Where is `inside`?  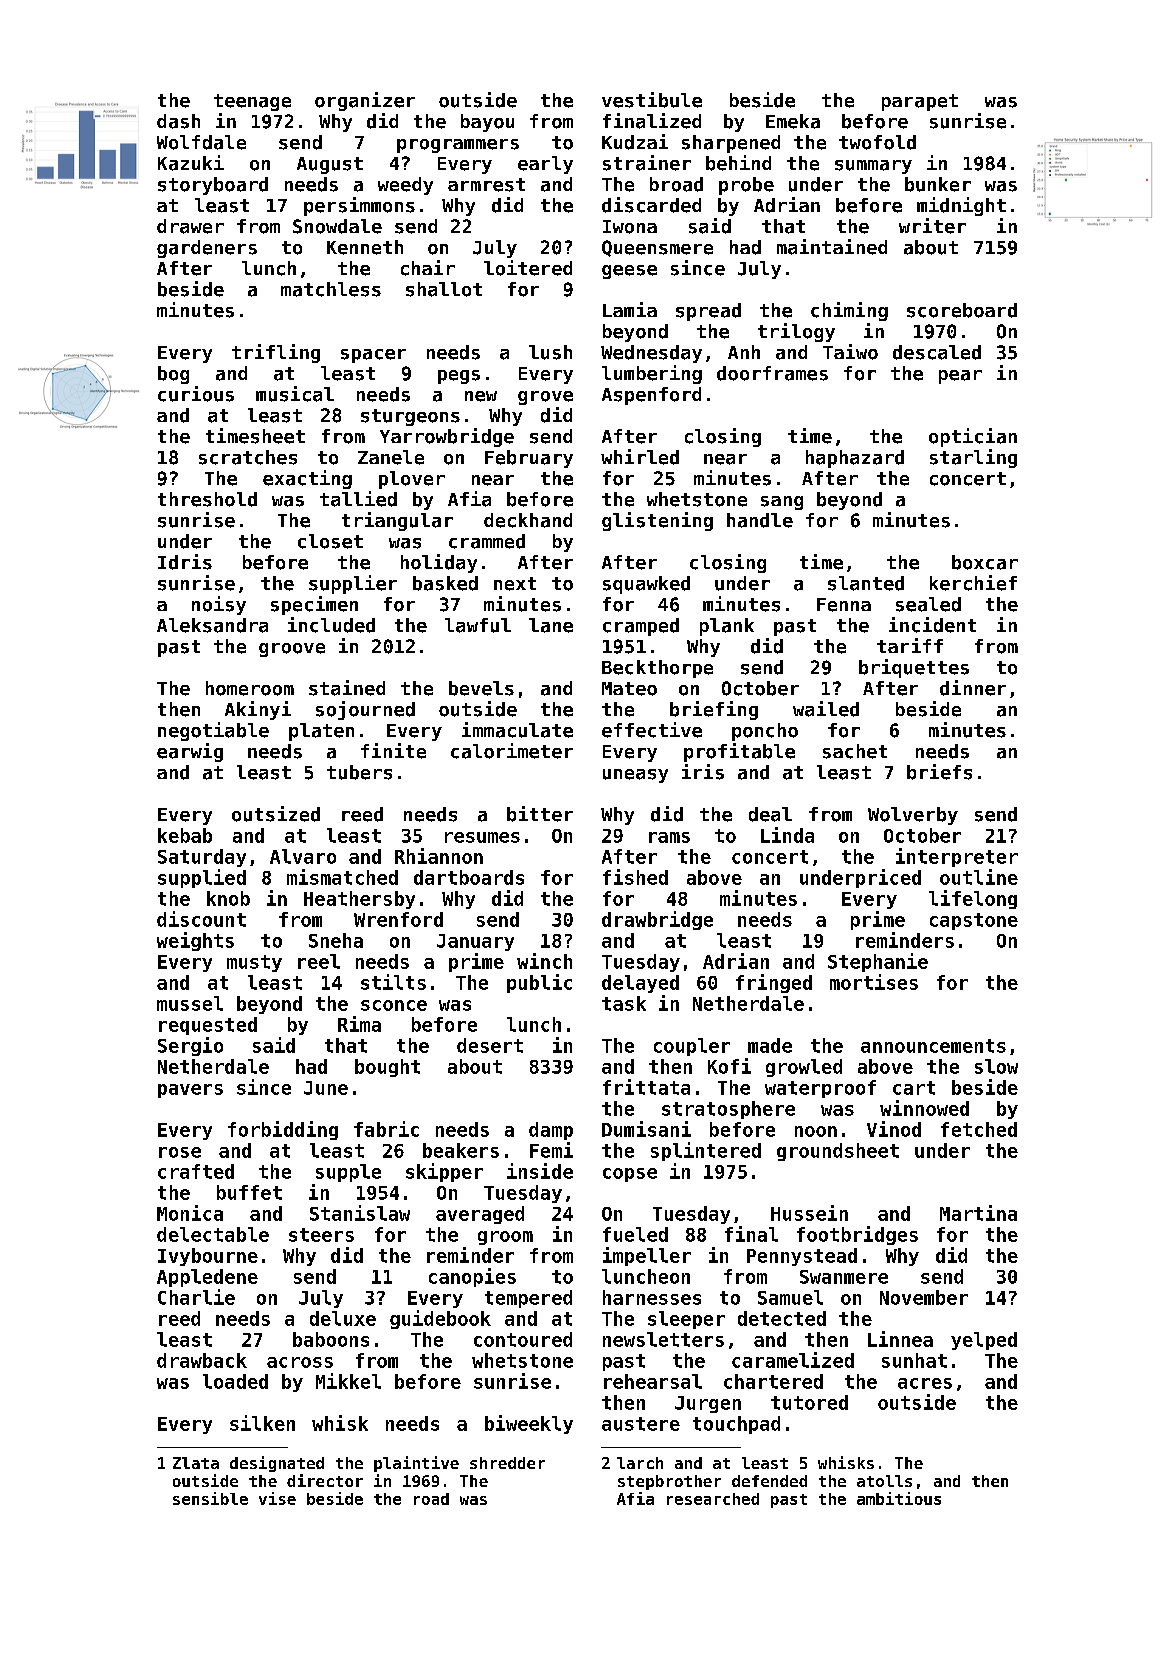
inside is located at coordinates (540, 1171).
